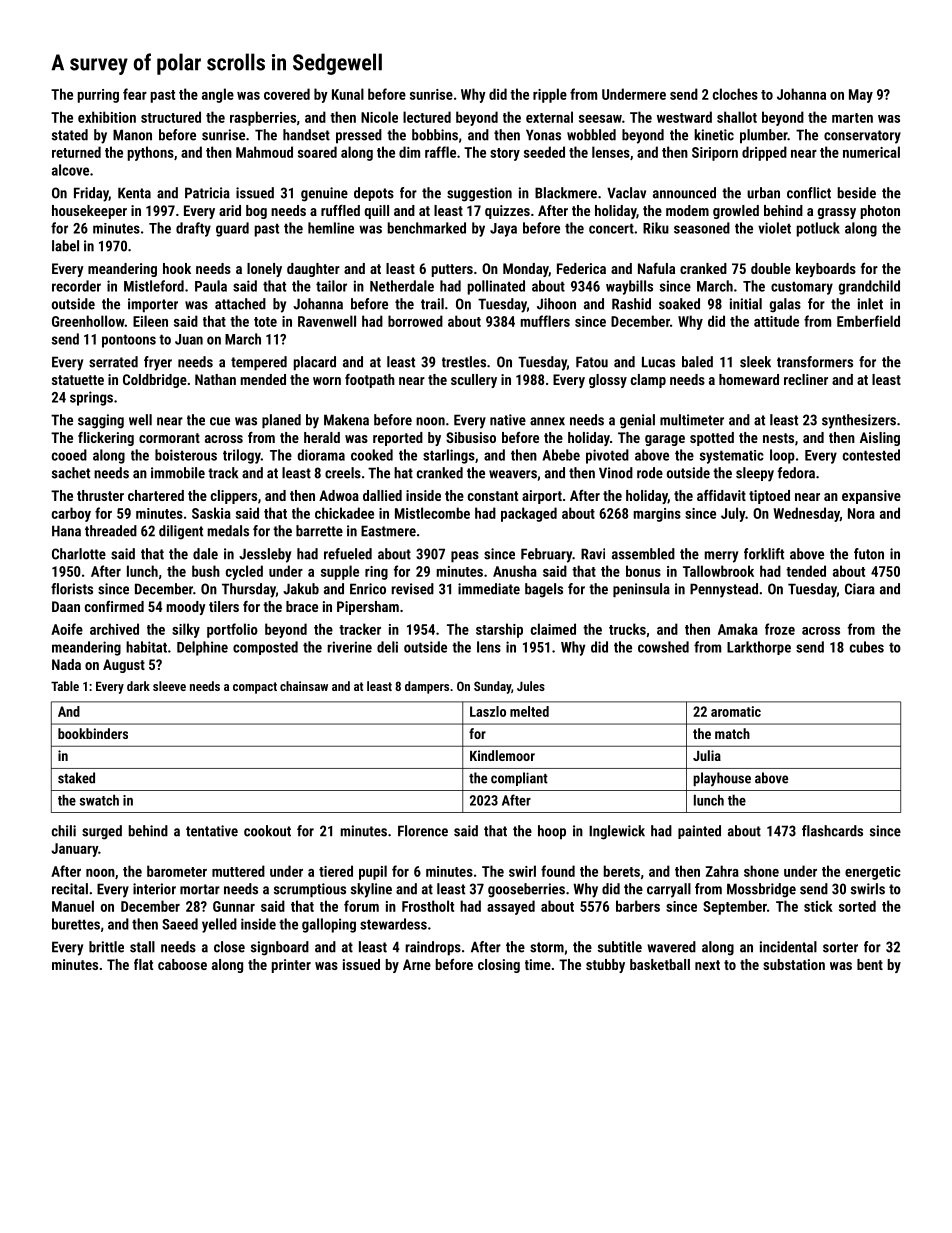 The width and height of the screenshot is (952, 1233). Describe the element at coordinates (499, 966) in the screenshot. I see `closing` at that location.
